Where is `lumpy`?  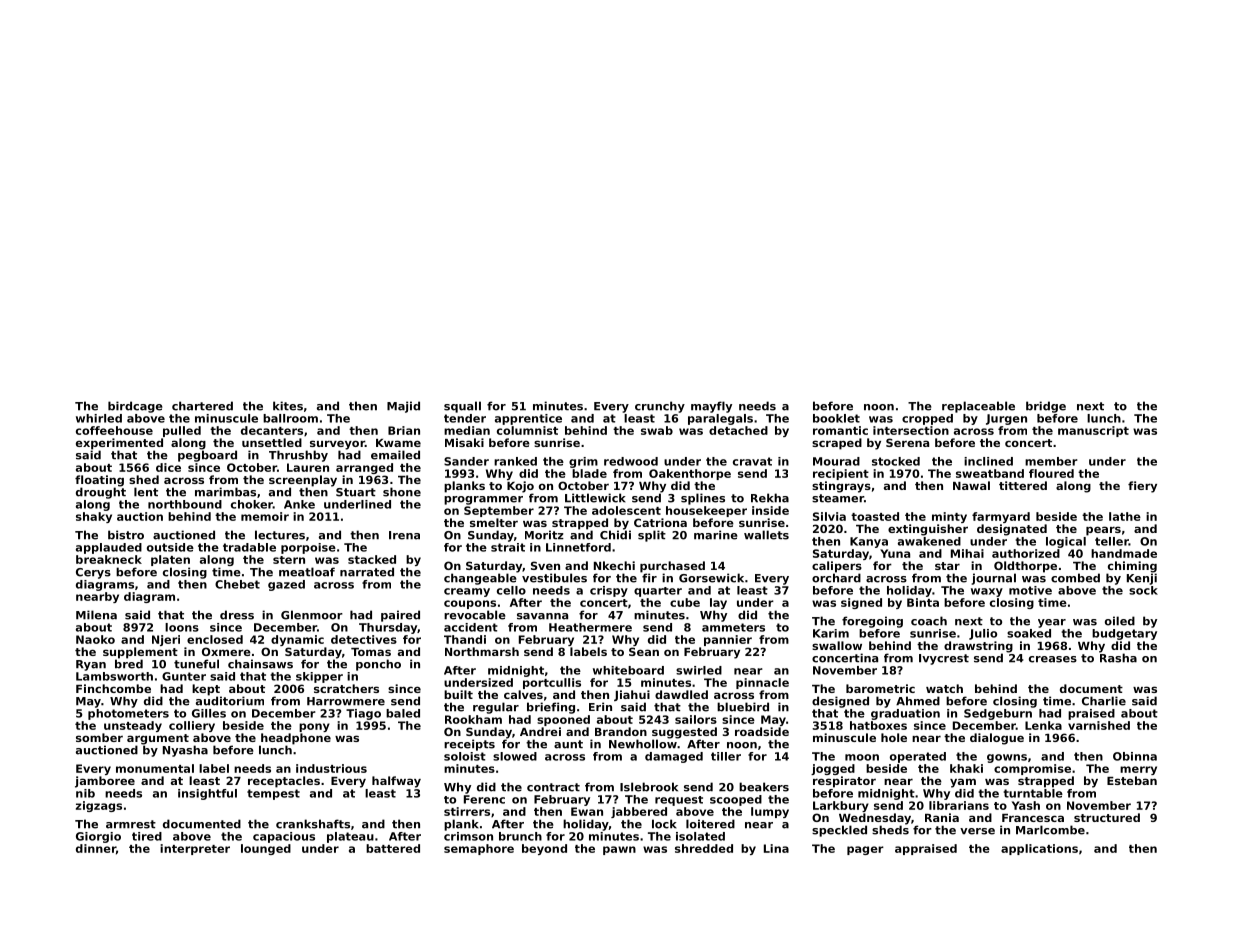
lumpy is located at coordinates (770, 812).
